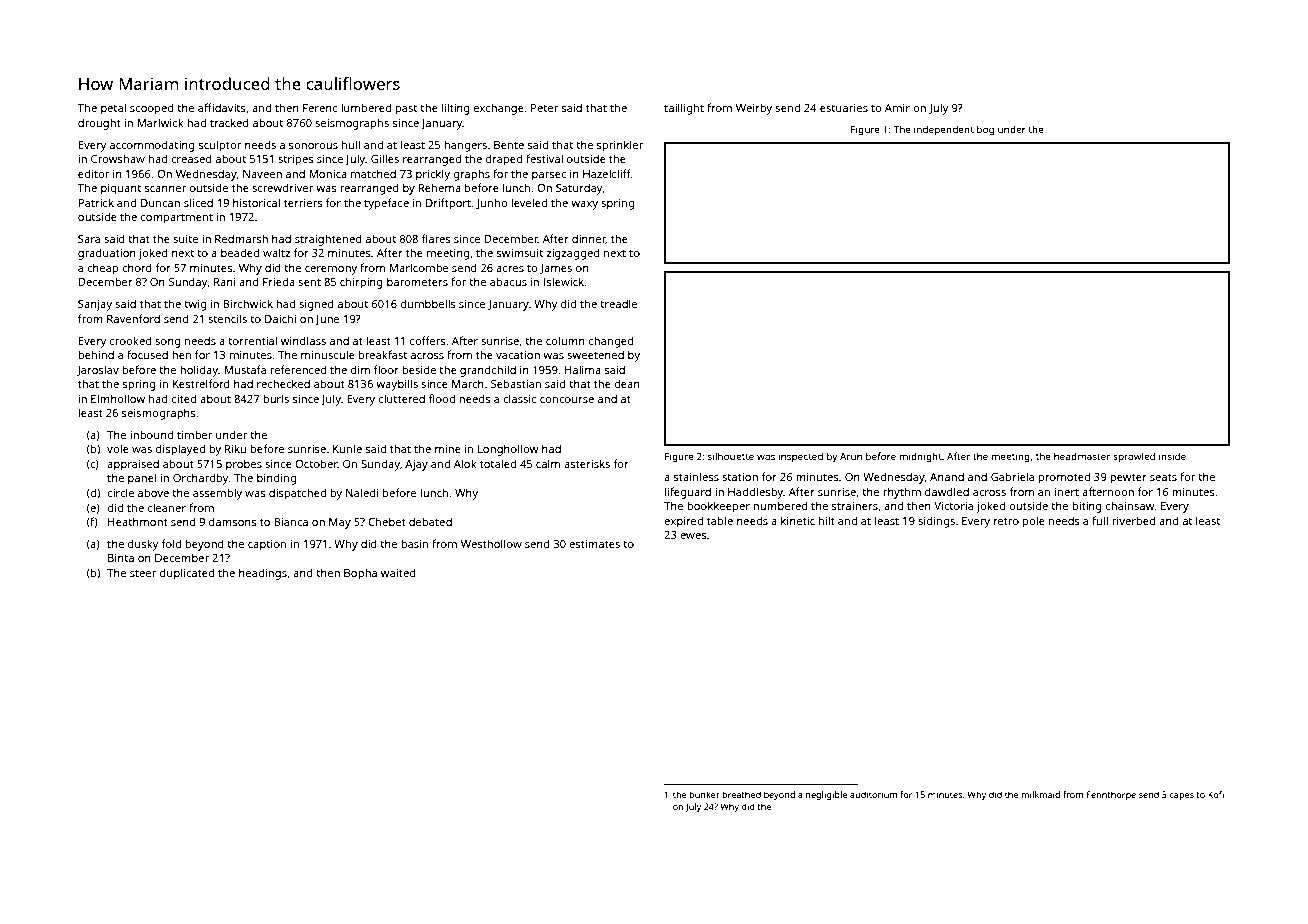 The height and width of the page is (924, 1308). Describe the element at coordinates (618, 303) in the page. I see `treadle` at that location.
